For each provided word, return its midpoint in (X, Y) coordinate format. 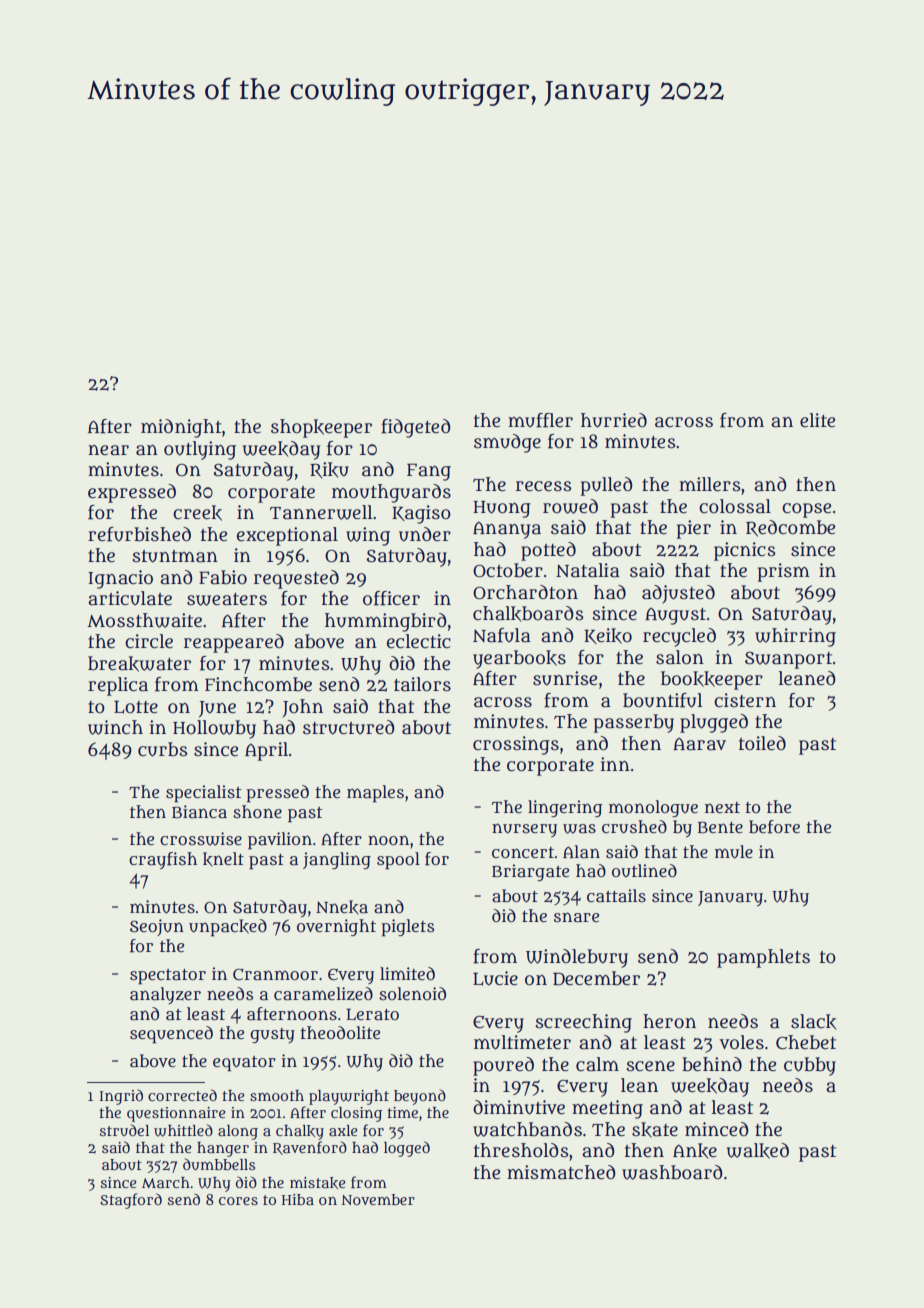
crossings (516, 745)
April (266, 751)
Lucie (495, 978)
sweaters (227, 599)
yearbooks (519, 659)
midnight (181, 428)
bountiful (663, 700)
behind (712, 1064)
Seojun (157, 927)
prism (784, 572)
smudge (507, 443)
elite (817, 420)
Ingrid (121, 1097)
